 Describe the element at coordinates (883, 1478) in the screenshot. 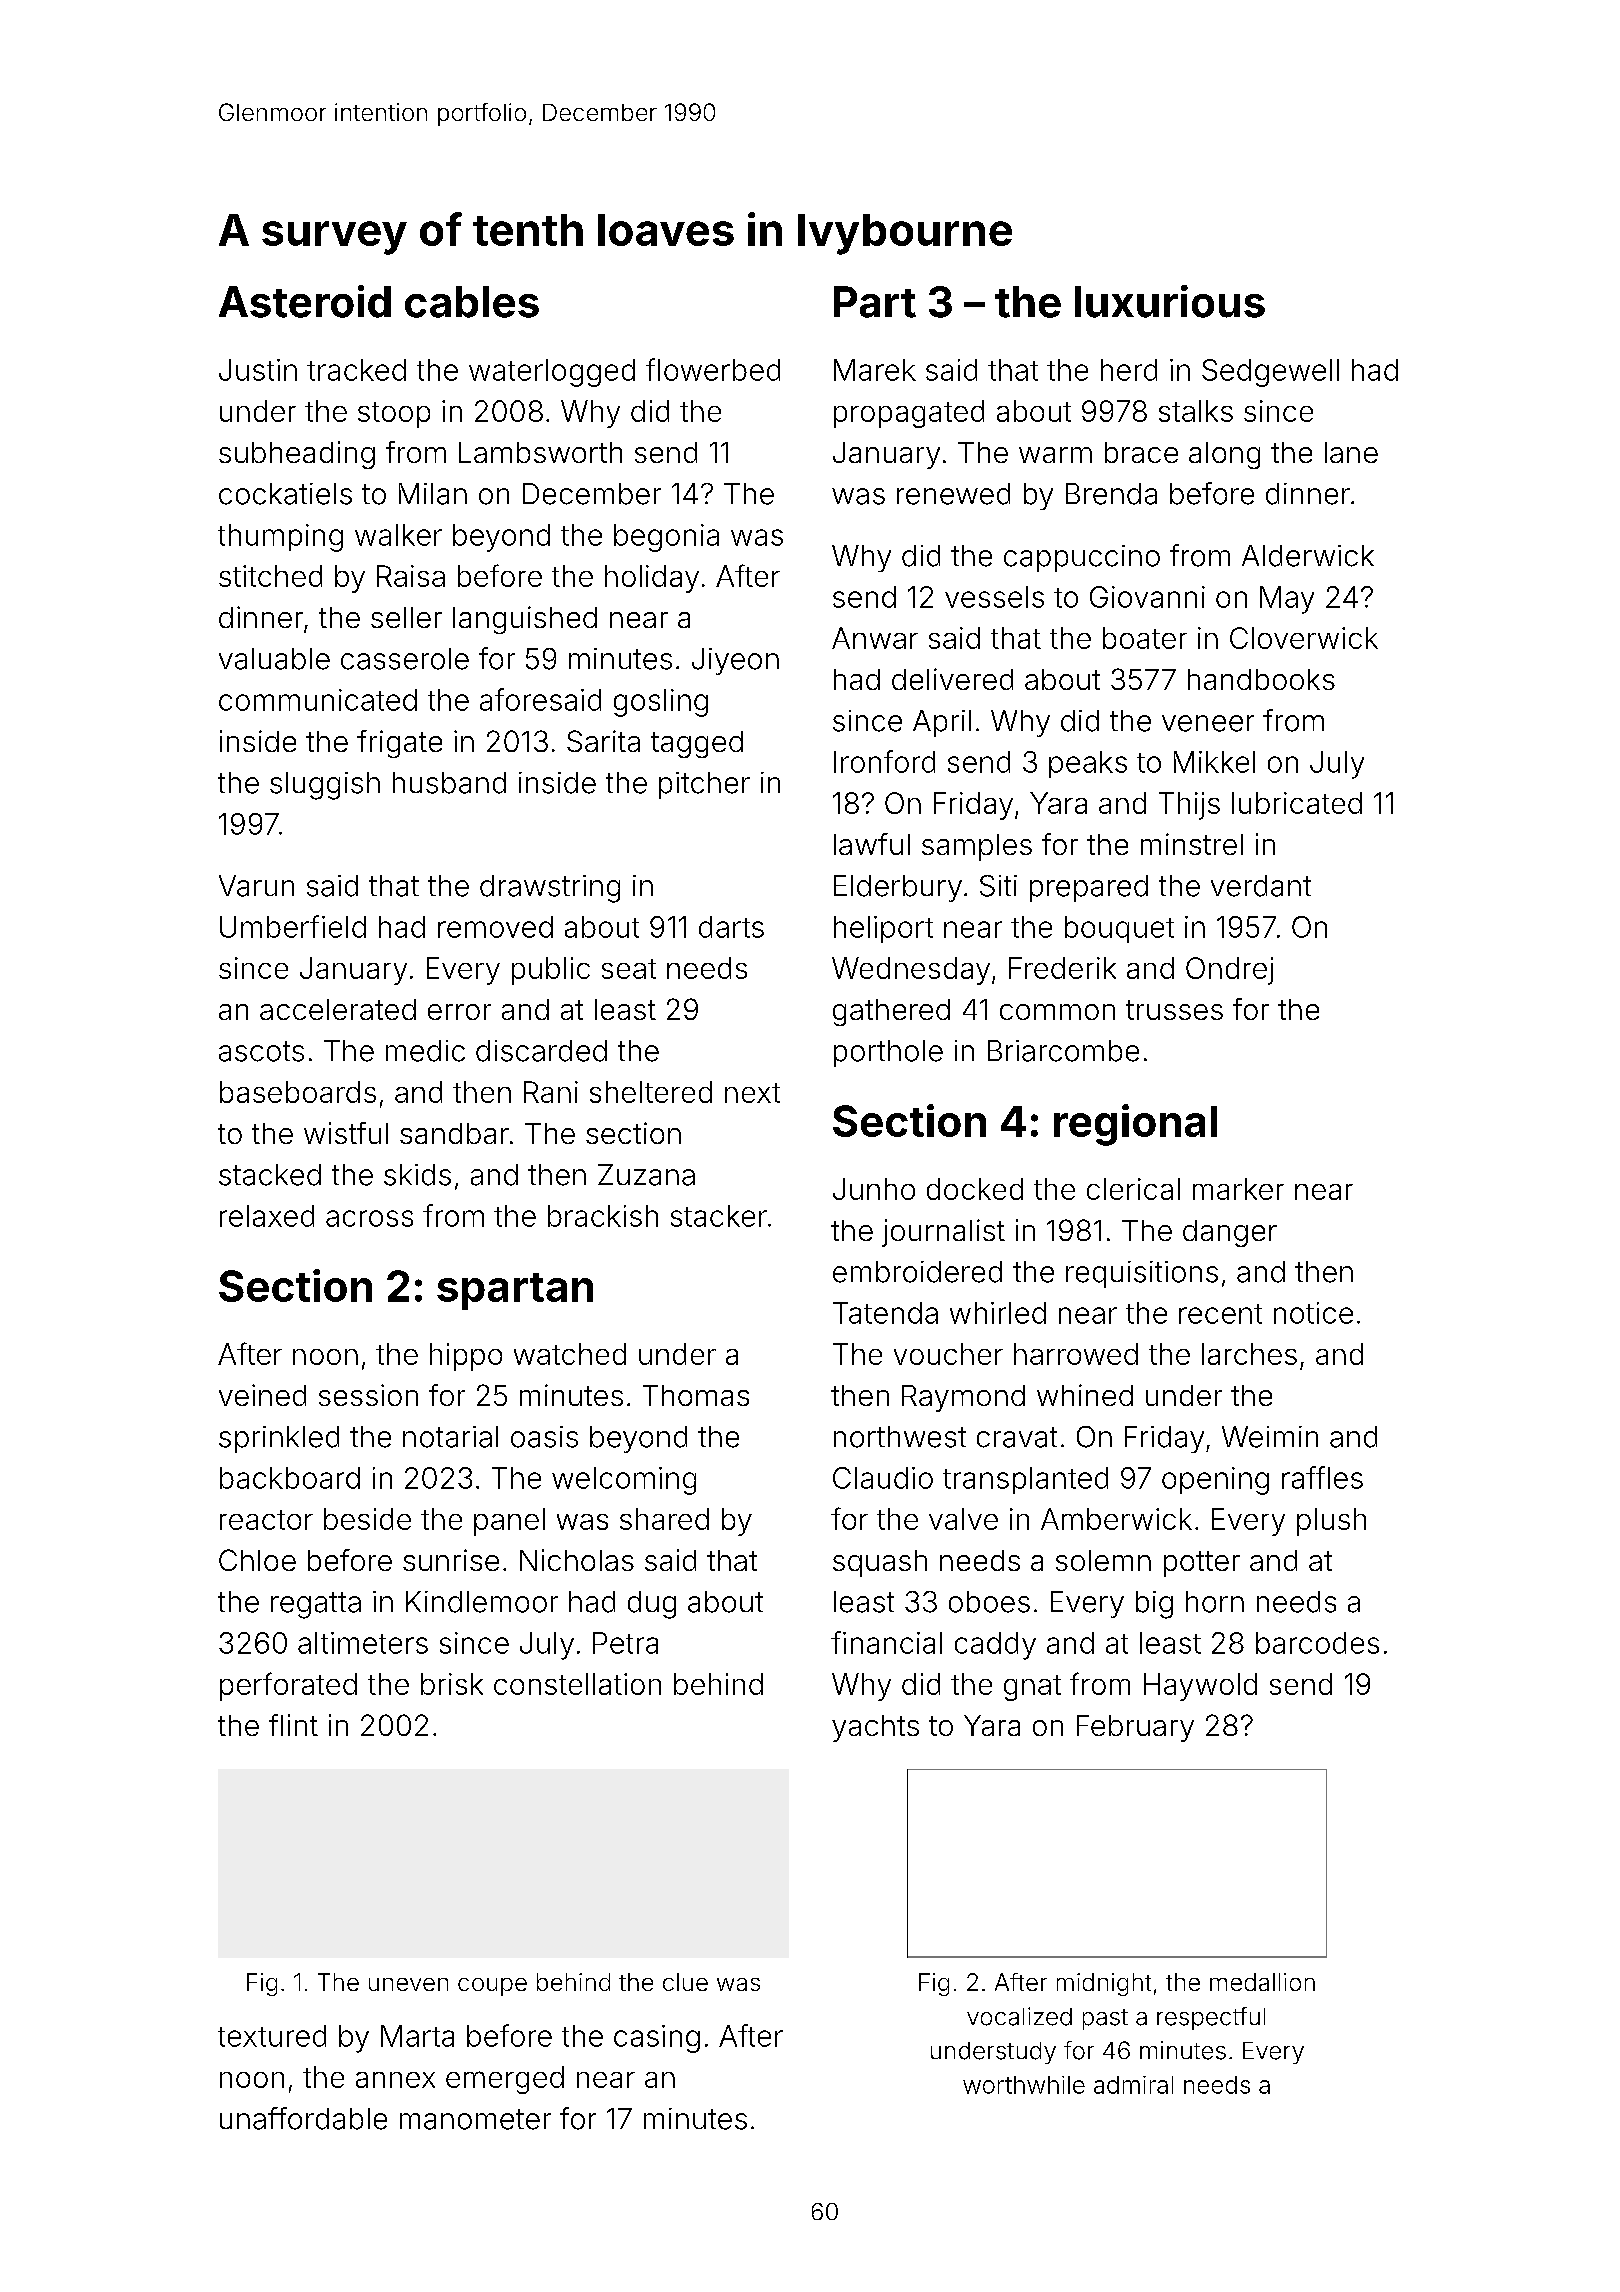

I see `Claudio` at that location.
